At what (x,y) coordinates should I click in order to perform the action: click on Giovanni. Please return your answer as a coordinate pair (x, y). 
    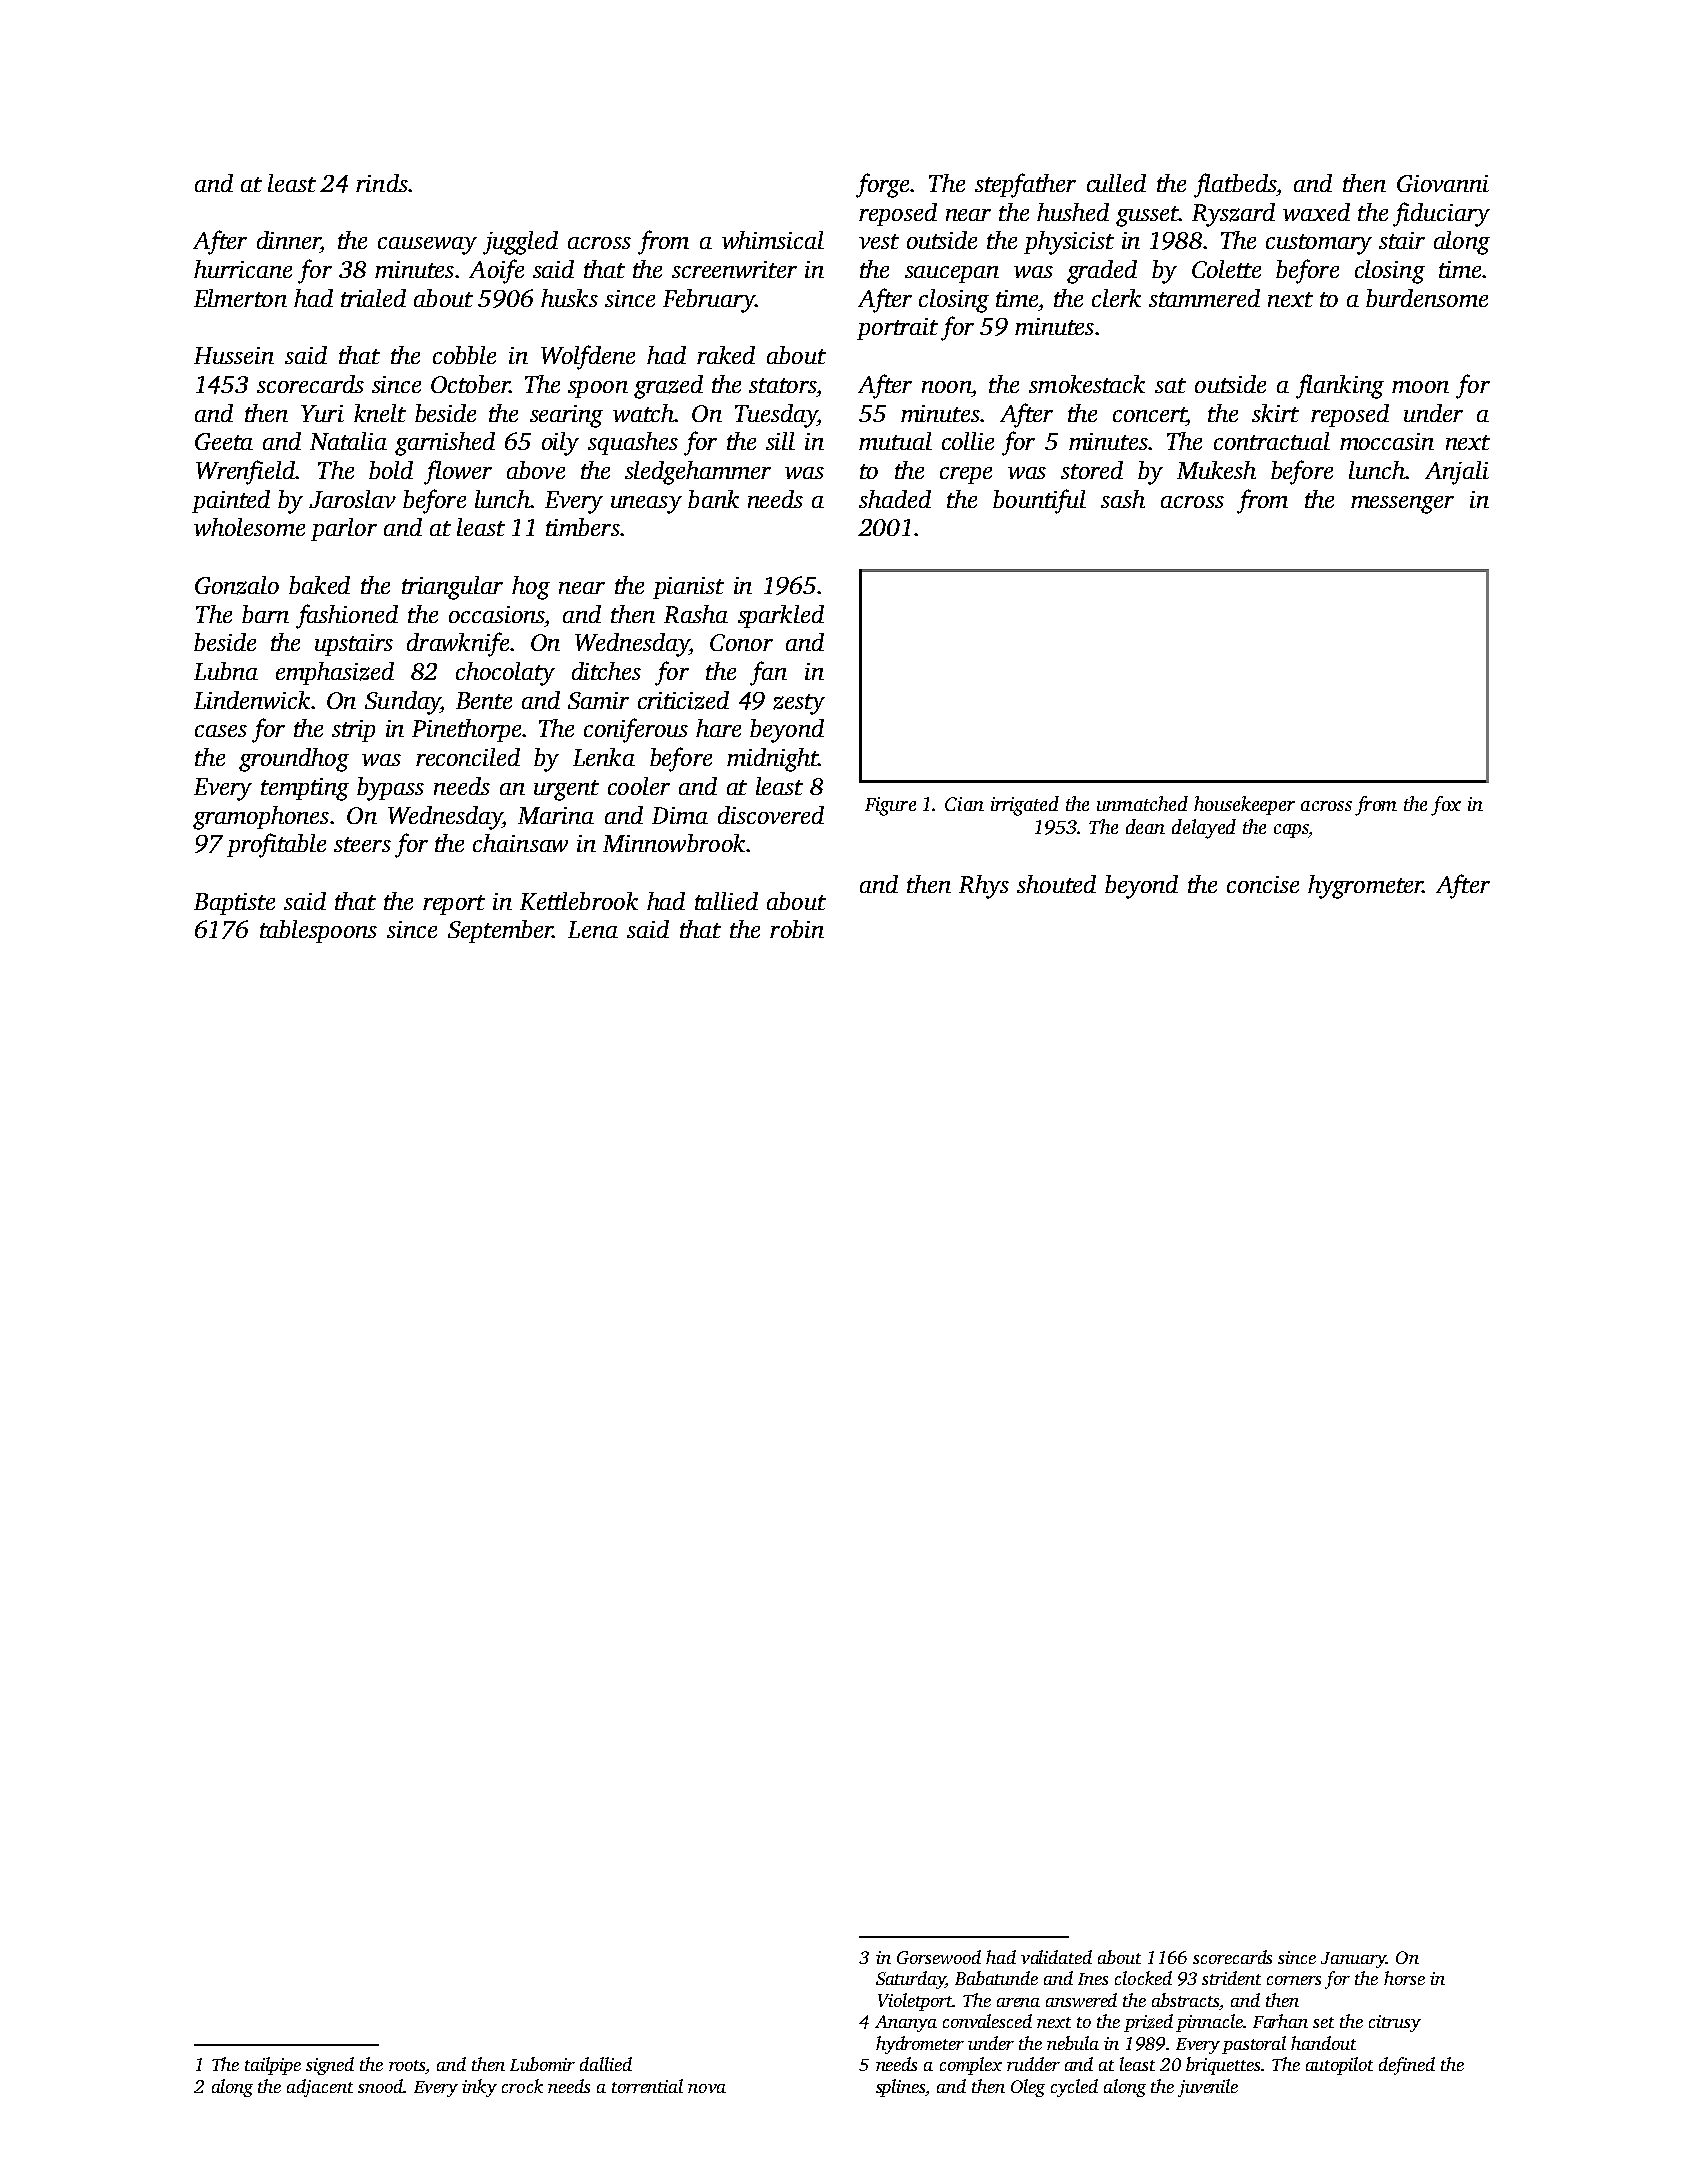
    Looking at the image, I should click on (1443, 183).
